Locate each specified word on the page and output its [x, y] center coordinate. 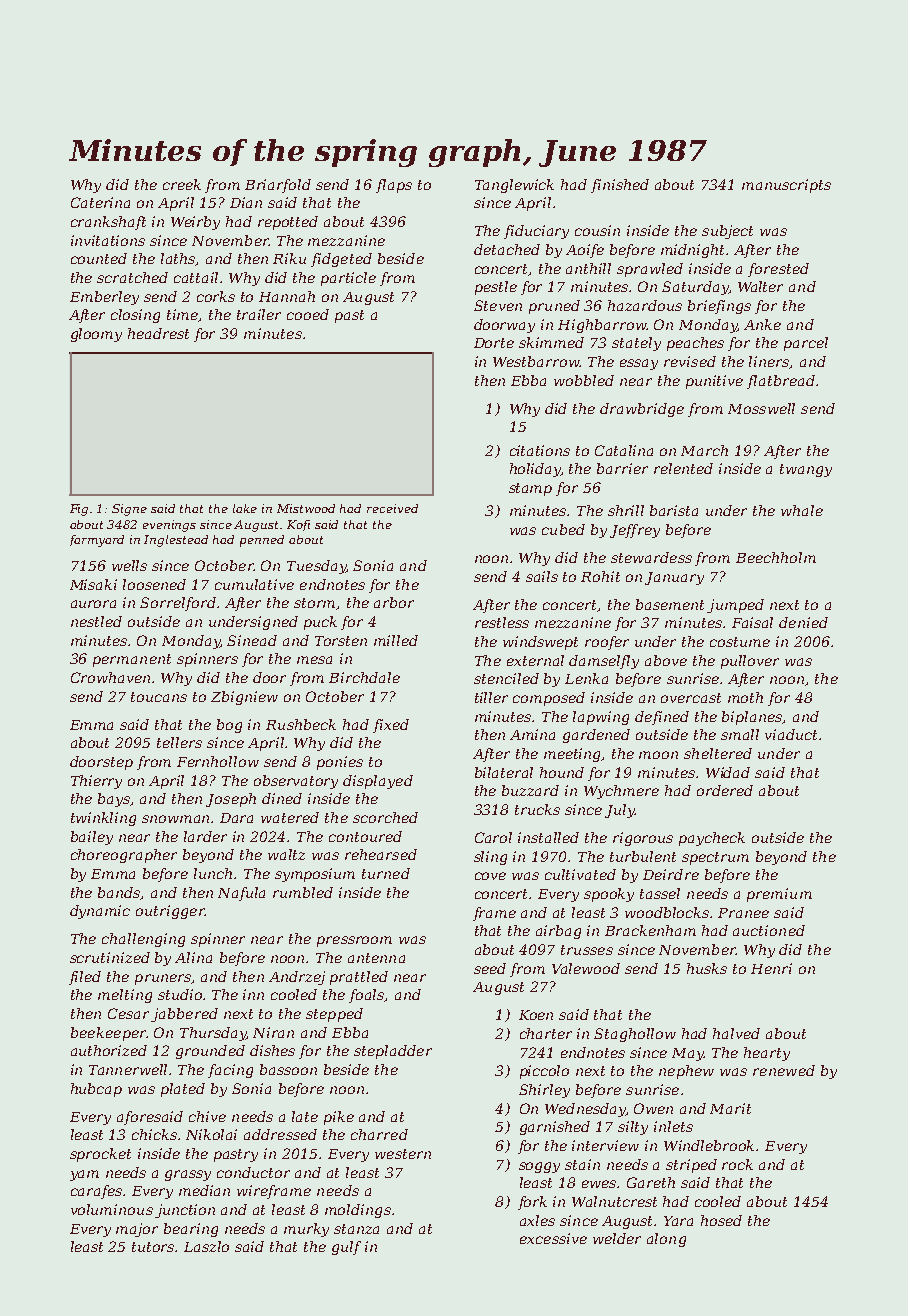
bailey [92, 838]
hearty [767, 1054]
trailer [259, 314]
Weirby [195, 223]
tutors [154, 1247]
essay [639, 364]
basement [670, 604]
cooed [308, 314]
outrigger [170, 912]
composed [549, 699]
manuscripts [786, 186]
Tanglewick [514, 186]
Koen [536, 1015]
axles [537, 1220]
